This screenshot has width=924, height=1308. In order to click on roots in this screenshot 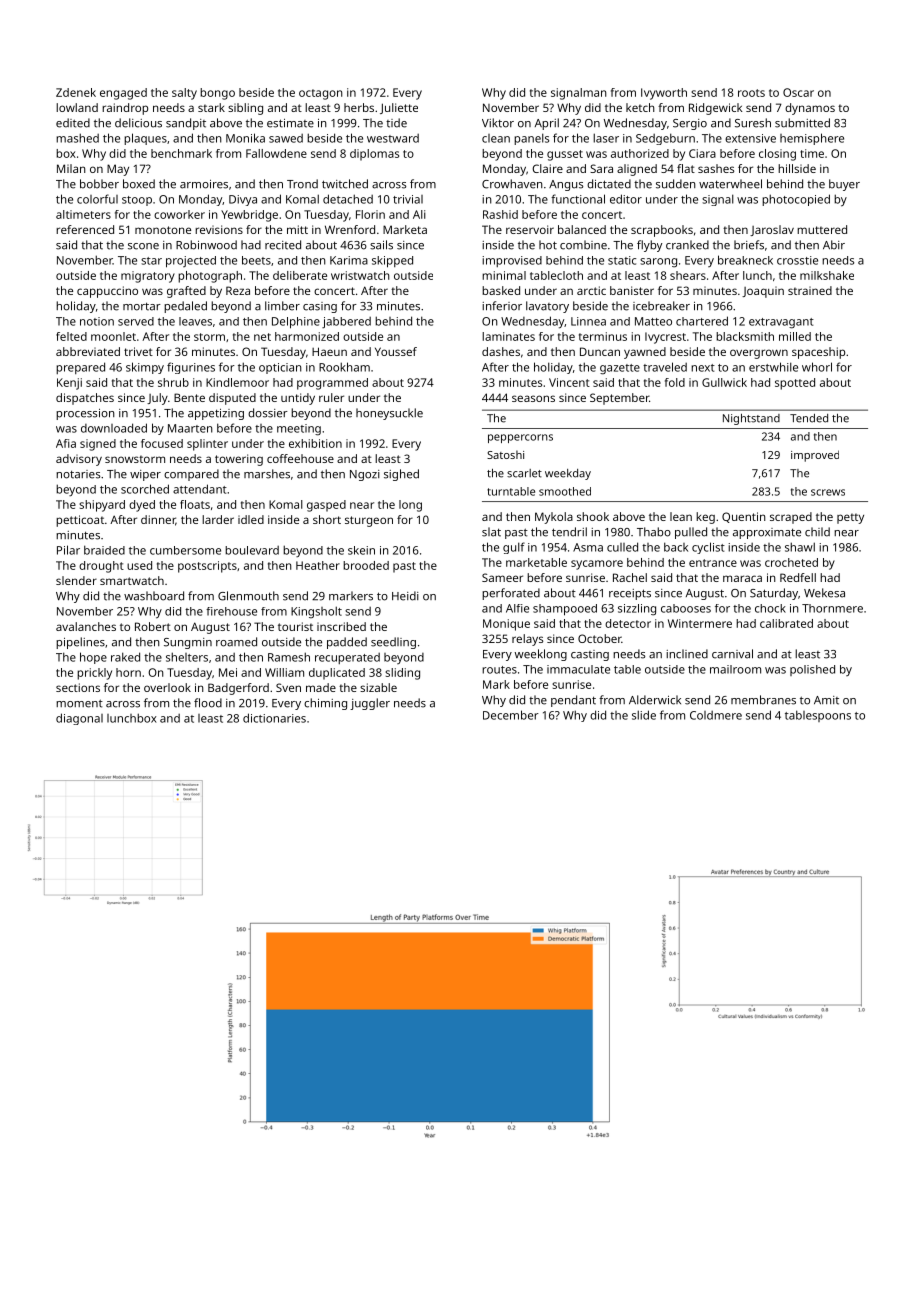, I will do `click(751, 93)`.
